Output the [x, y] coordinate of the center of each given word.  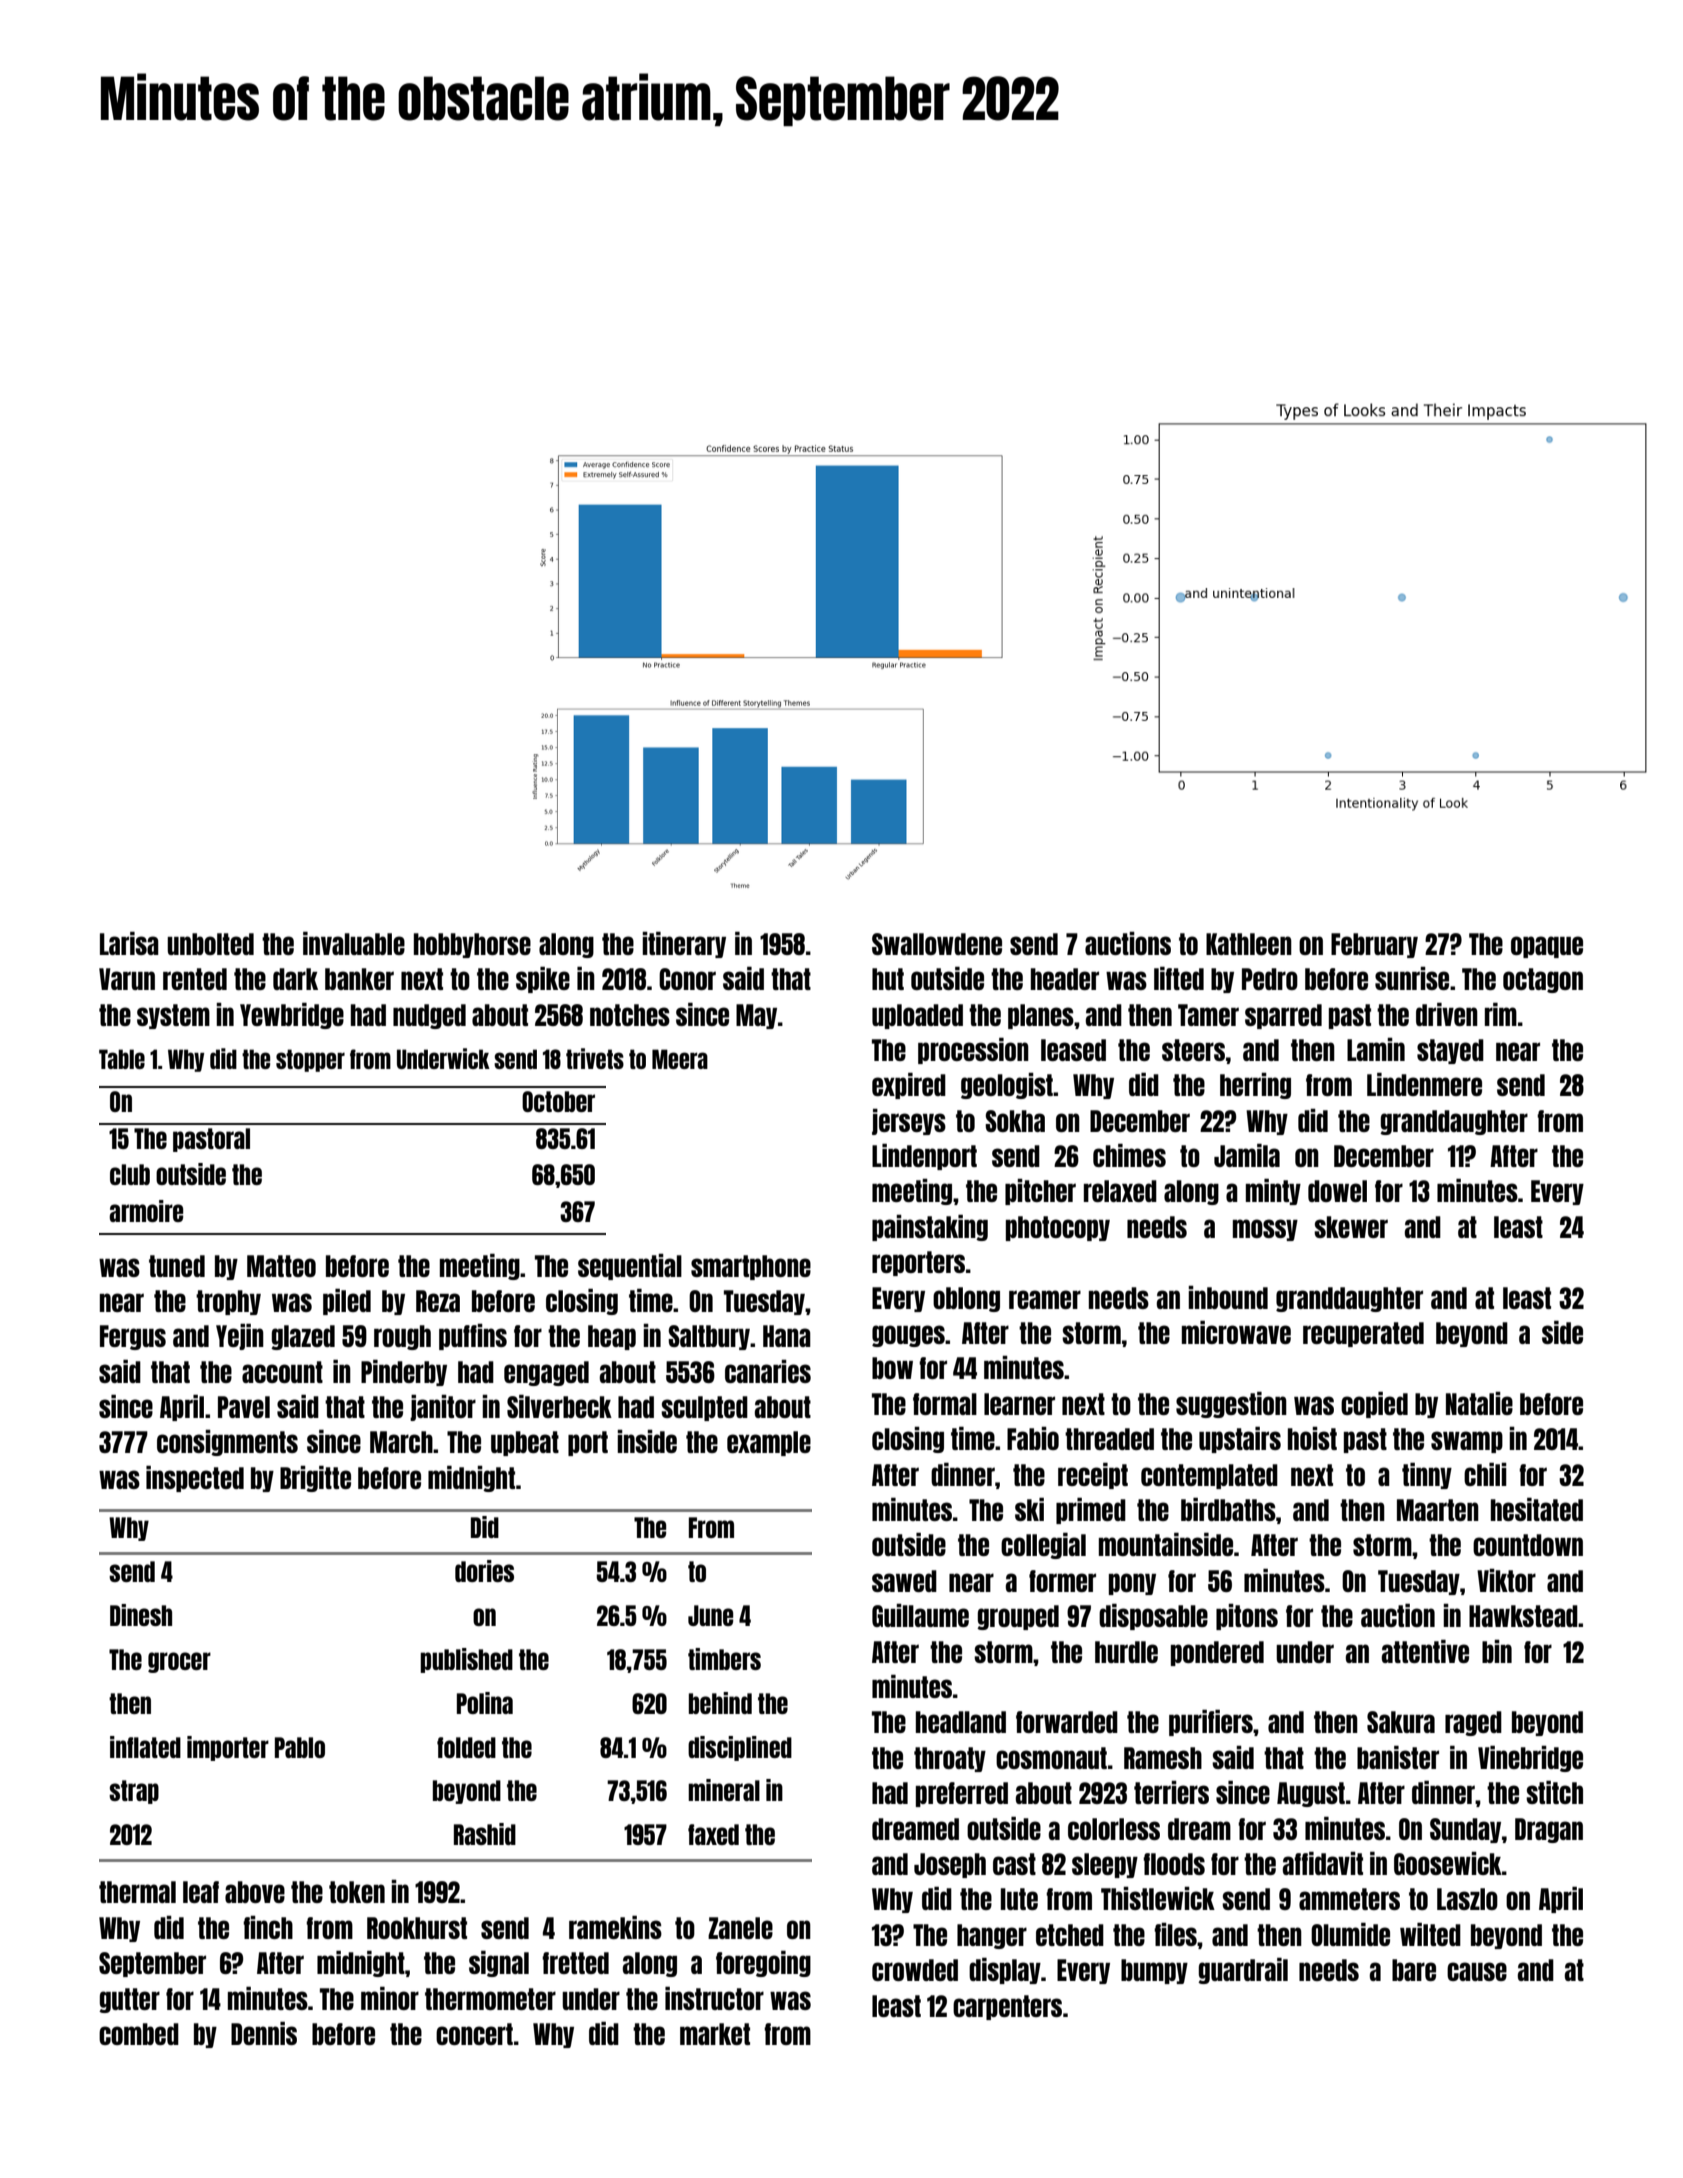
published [466, 1660]
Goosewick [1448, 1863]
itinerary [684, 945]
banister [1398, 1757]
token [357, 1892]
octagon [1543, 980]
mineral [724, 1790]
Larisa [129, 943]
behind [720, 1703]
